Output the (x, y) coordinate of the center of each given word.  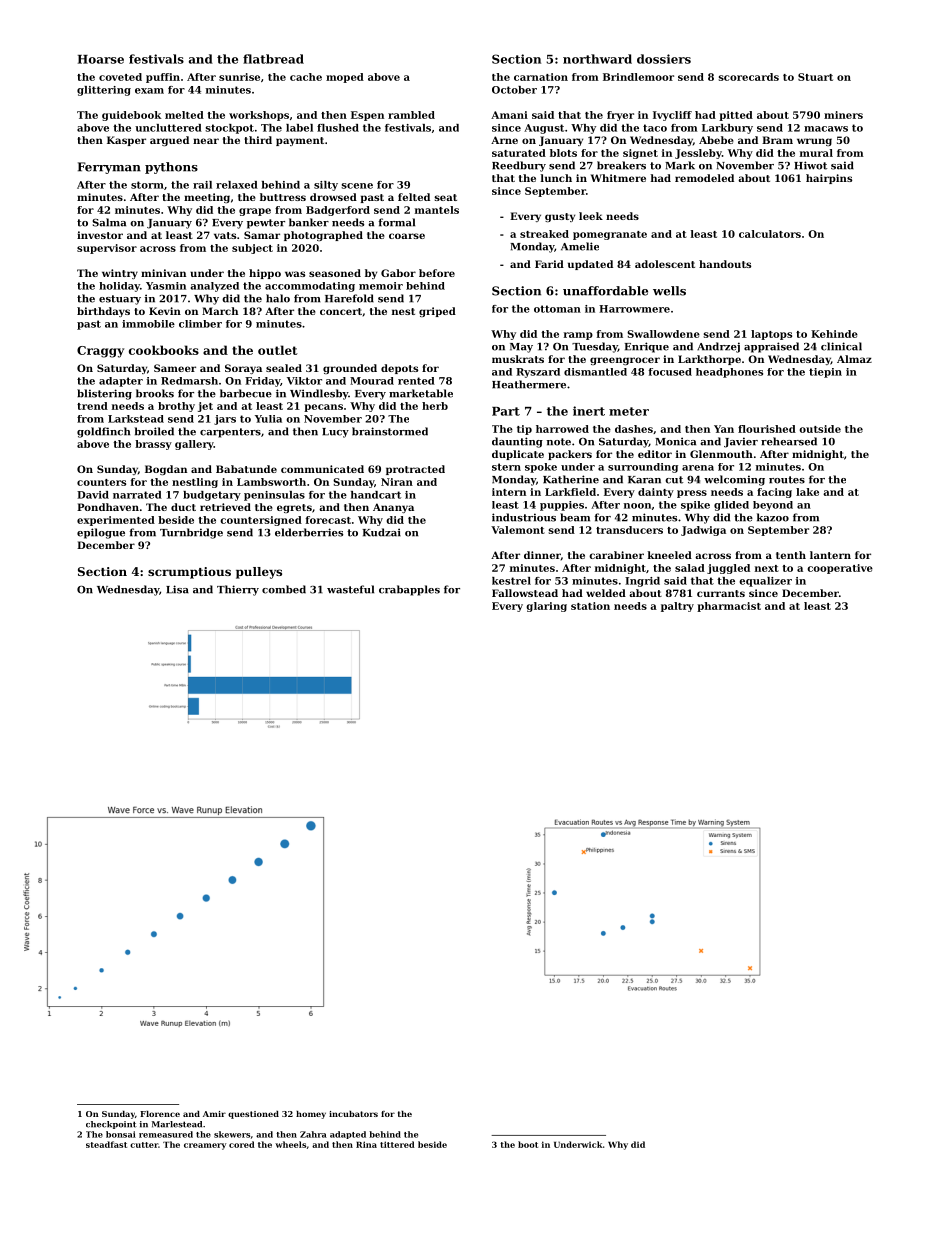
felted (414, 197)
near (206, 141)
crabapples (409, 590)
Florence (160, 1114)
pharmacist (729, 607)
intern (509, 492)
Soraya (243, 369)
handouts (725, 264)
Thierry (238, 590)
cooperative (840, 569)
